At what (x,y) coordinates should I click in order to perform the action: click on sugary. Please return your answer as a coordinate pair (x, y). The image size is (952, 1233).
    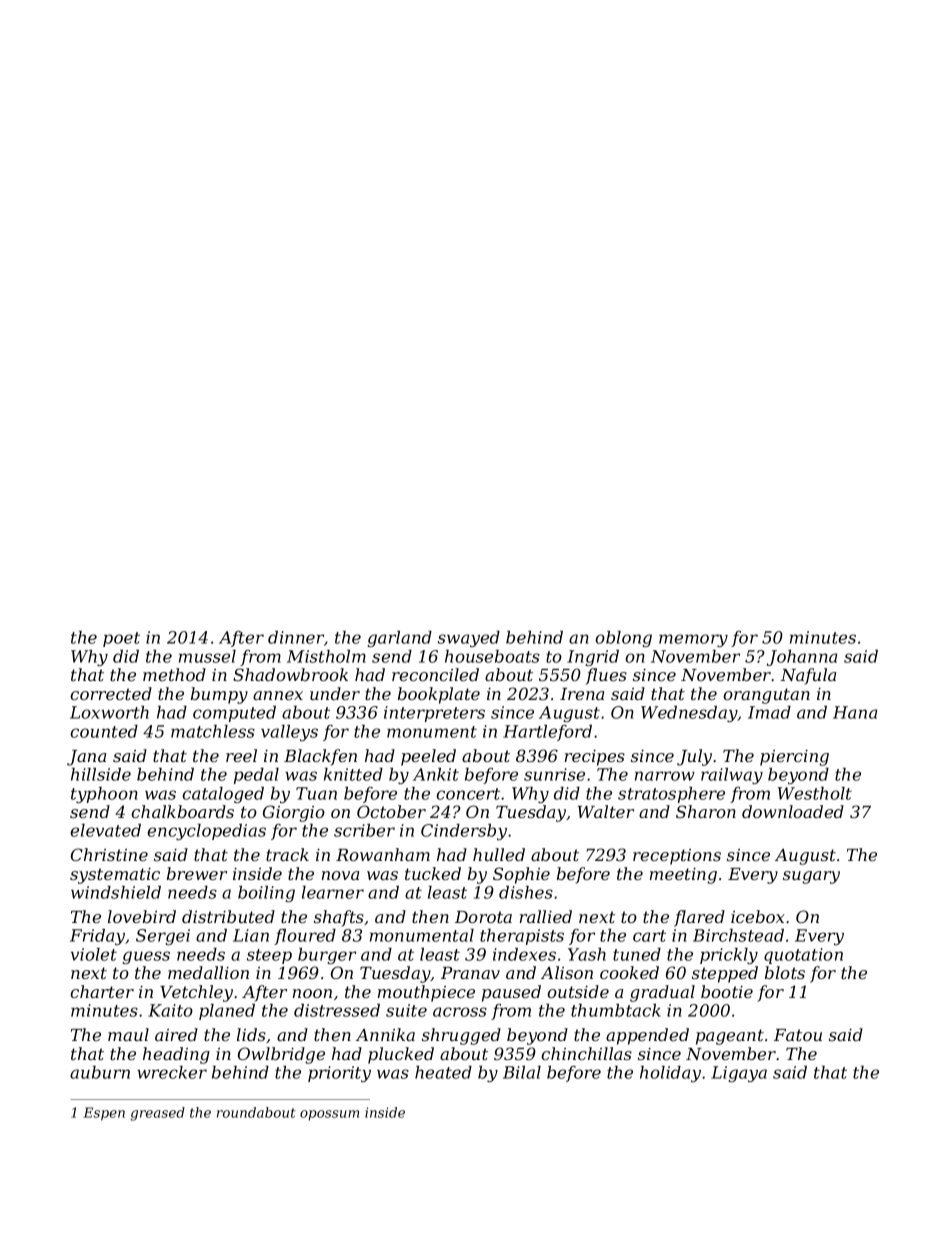
    Looking at the image, I should click on (811, 877).
